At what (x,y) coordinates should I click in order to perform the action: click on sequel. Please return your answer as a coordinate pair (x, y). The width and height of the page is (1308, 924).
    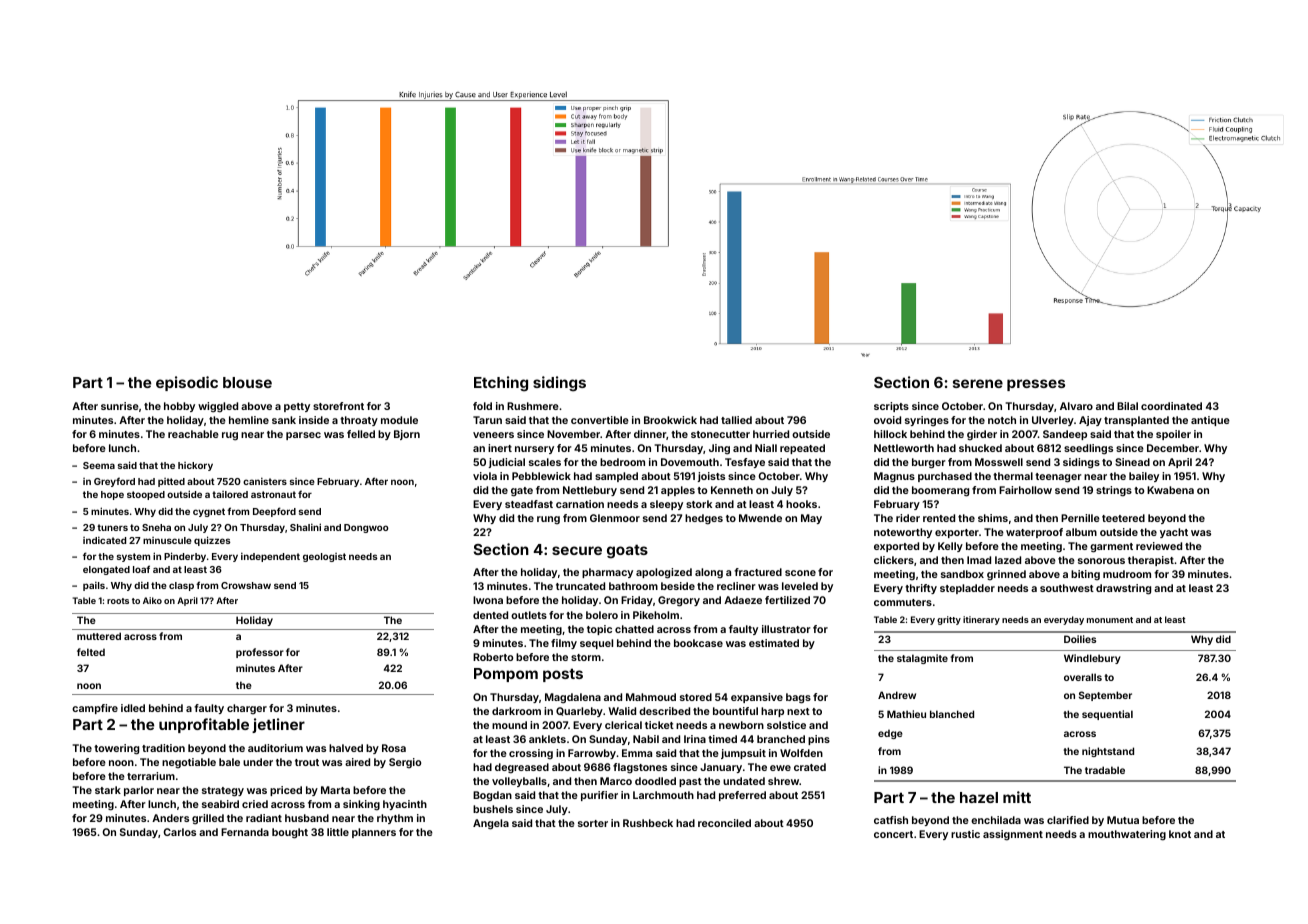
    Looking at the image, I should click on (596, 644).
